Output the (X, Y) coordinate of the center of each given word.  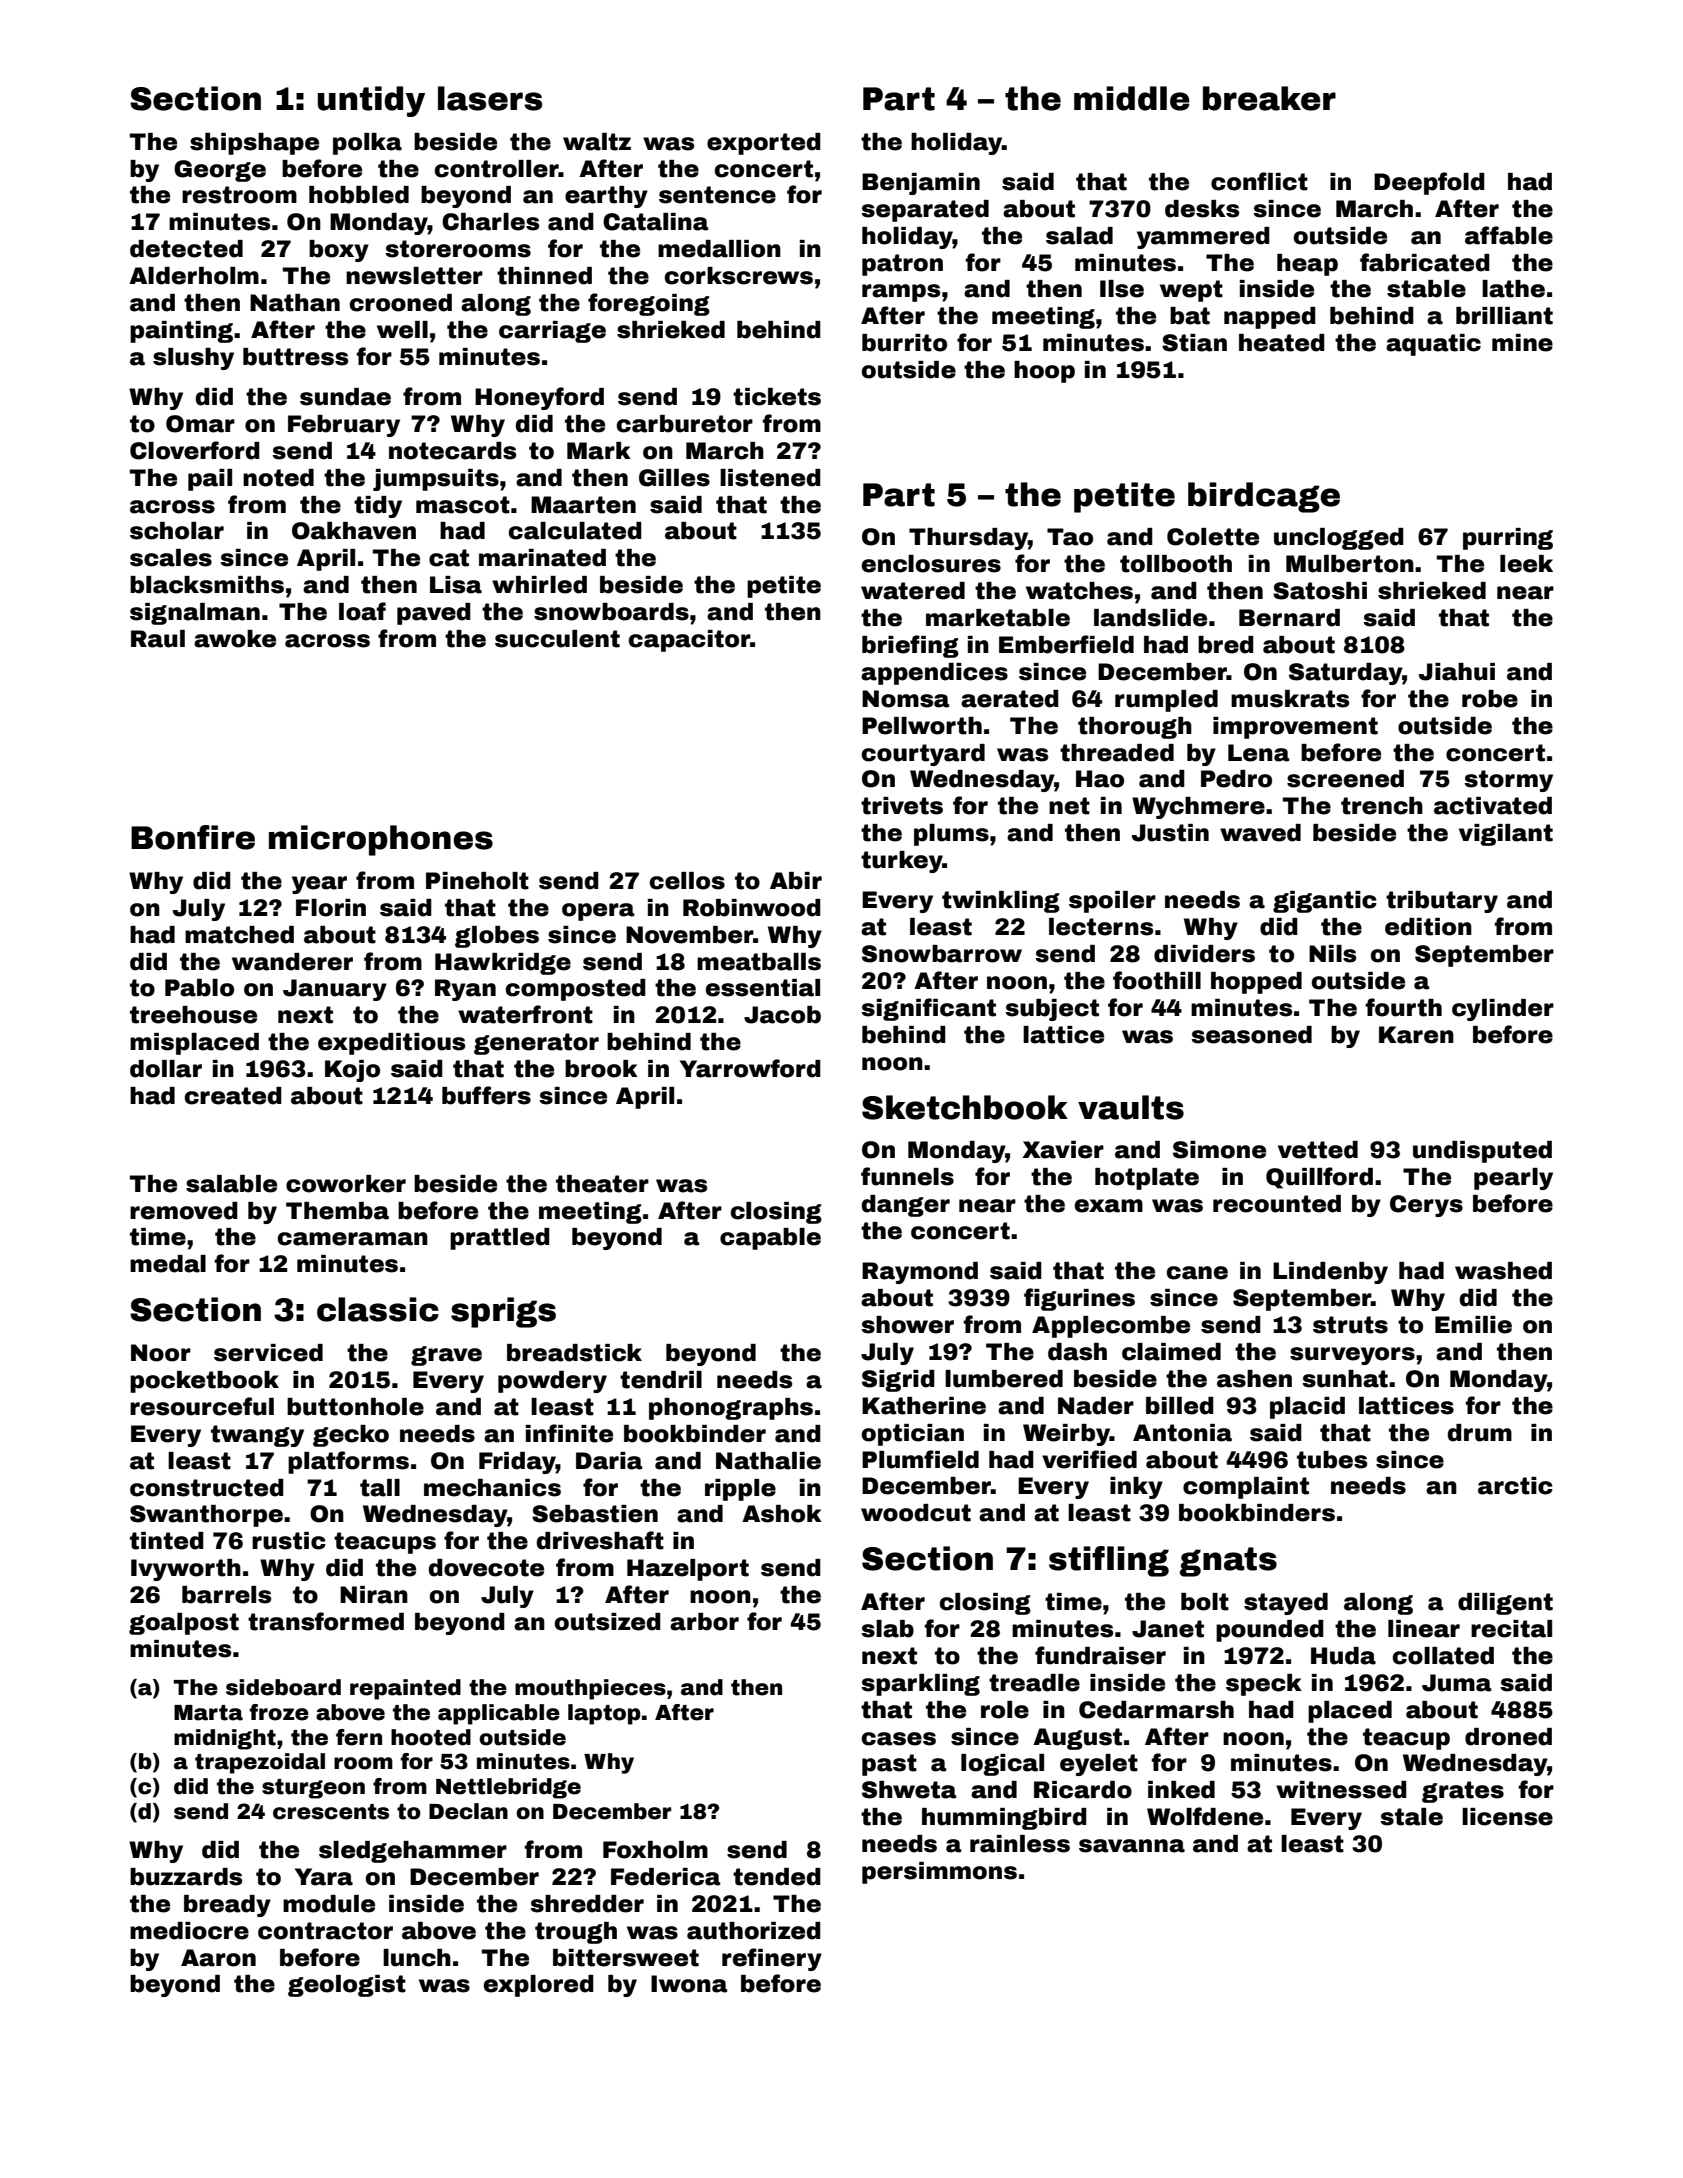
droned (1508, 1737)
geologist (347, 1986)
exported (764, 144)
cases (899, 1739)
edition (1428, 927)
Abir (796, 881)
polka (367, 144)
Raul (158, 639)
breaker (1269, 98)
